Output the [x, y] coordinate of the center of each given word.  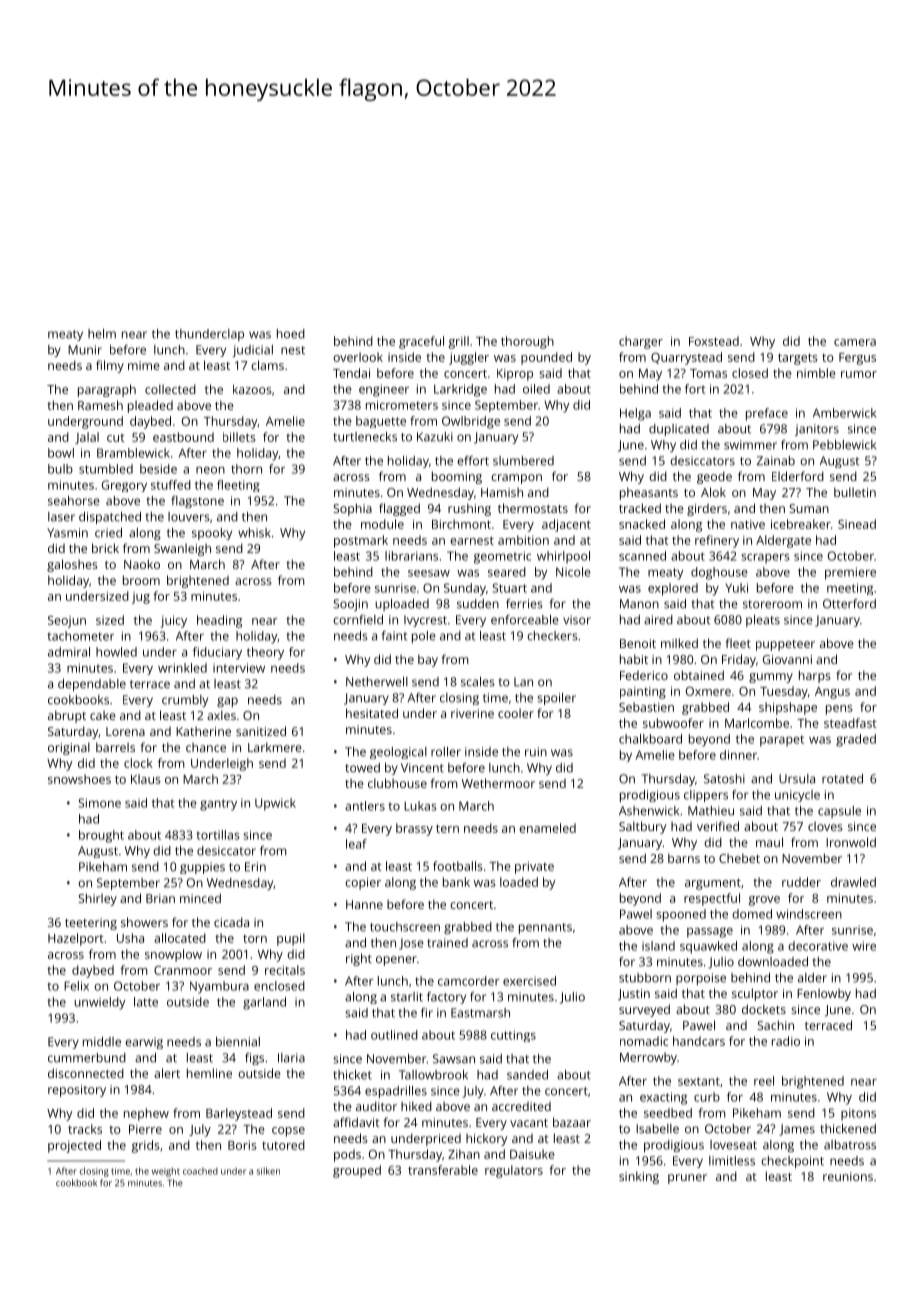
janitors [817, 430]
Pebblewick [844, 445]
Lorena [125, 731]
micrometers [402, 405]
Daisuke [532, 1154]
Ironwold [851, 842]
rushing [469, 509]
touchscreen [405, 927]
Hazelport [76, 939]
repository [77, 1091]
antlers [365, 806]
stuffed [171, 485]
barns [684, 858]
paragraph [107, 390]
